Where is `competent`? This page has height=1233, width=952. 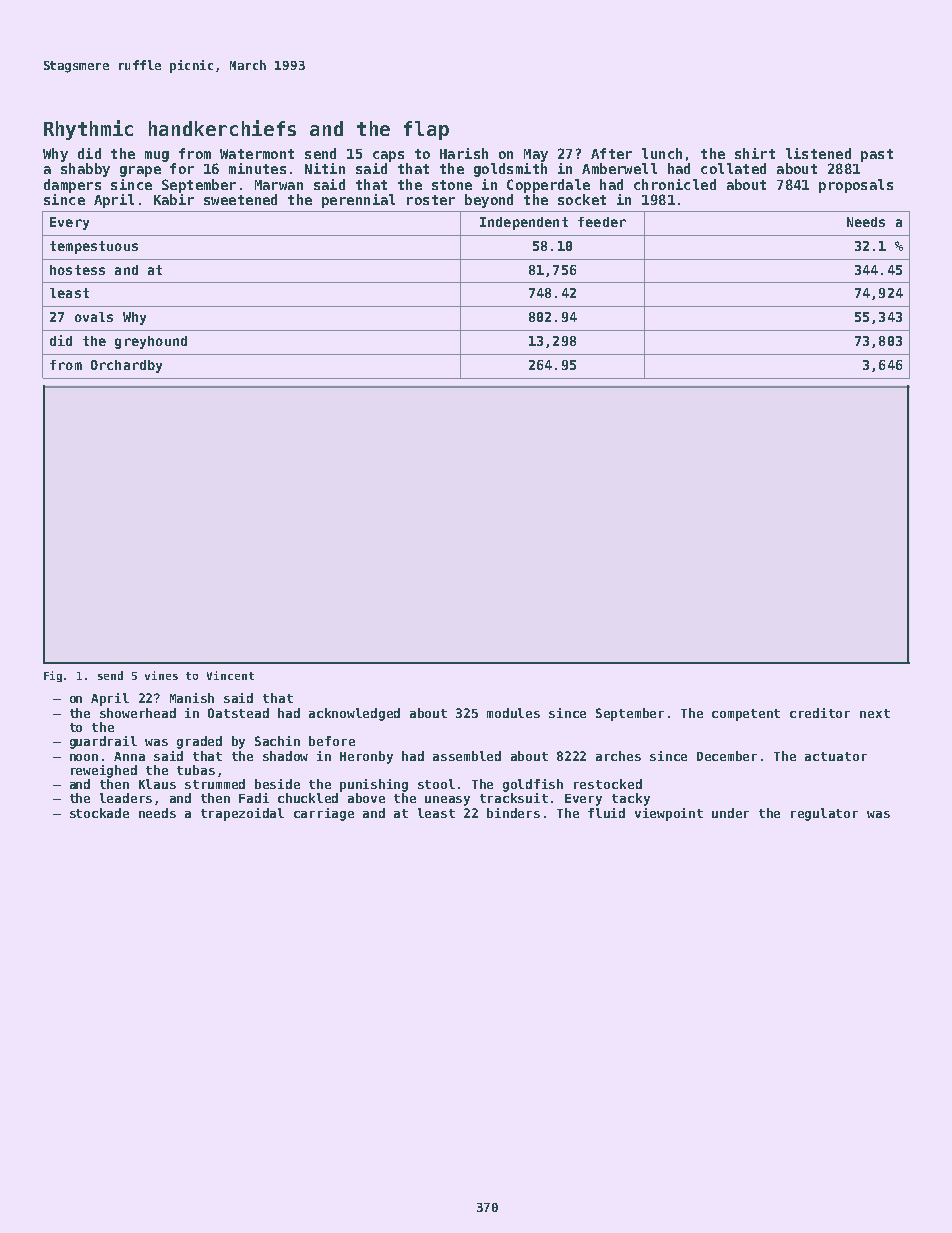 competent is located at coordinates (746, 715).
